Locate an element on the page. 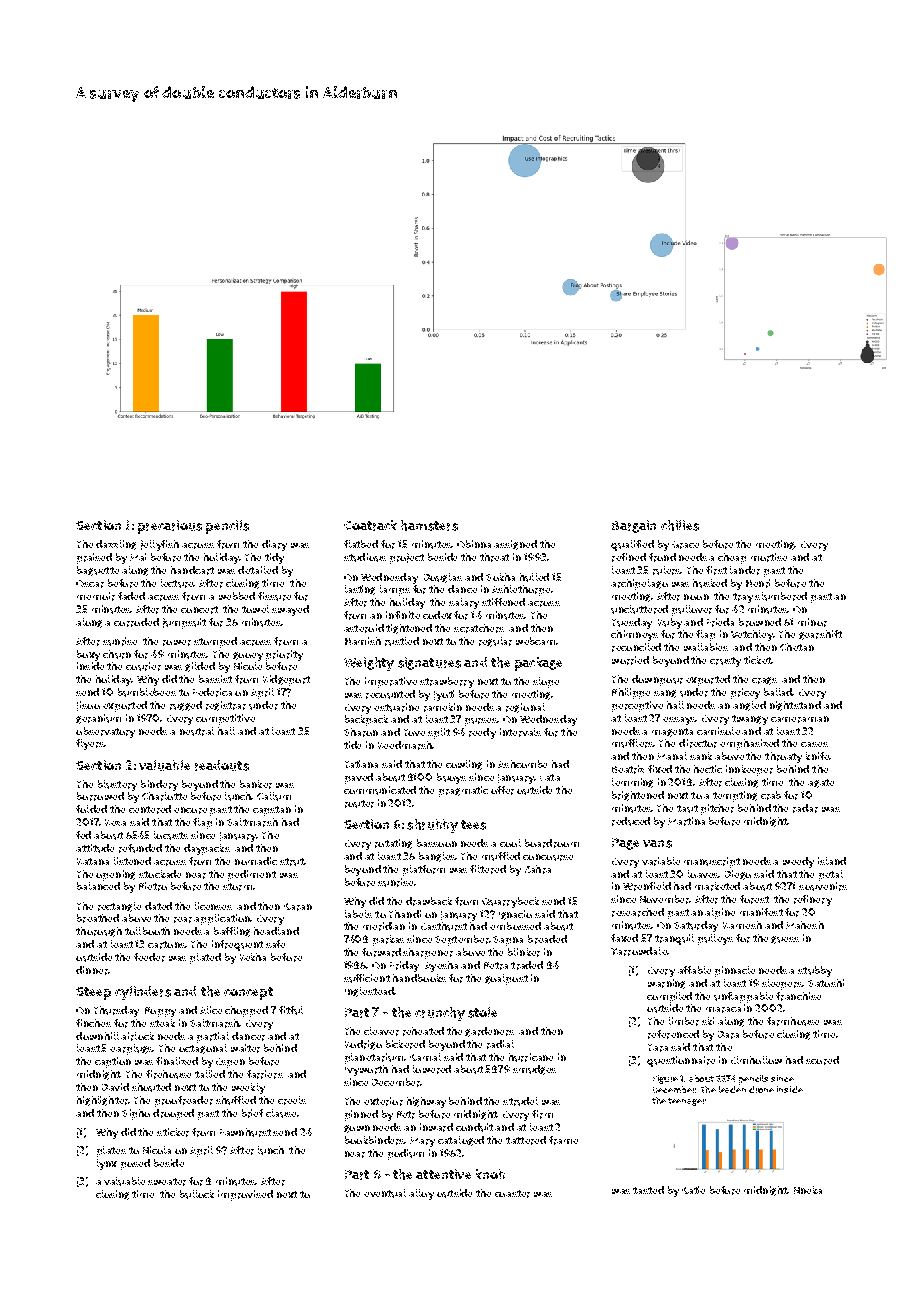 The width and height of the page is (924, 1308). airlock is located at coordinates (137, 1036).
